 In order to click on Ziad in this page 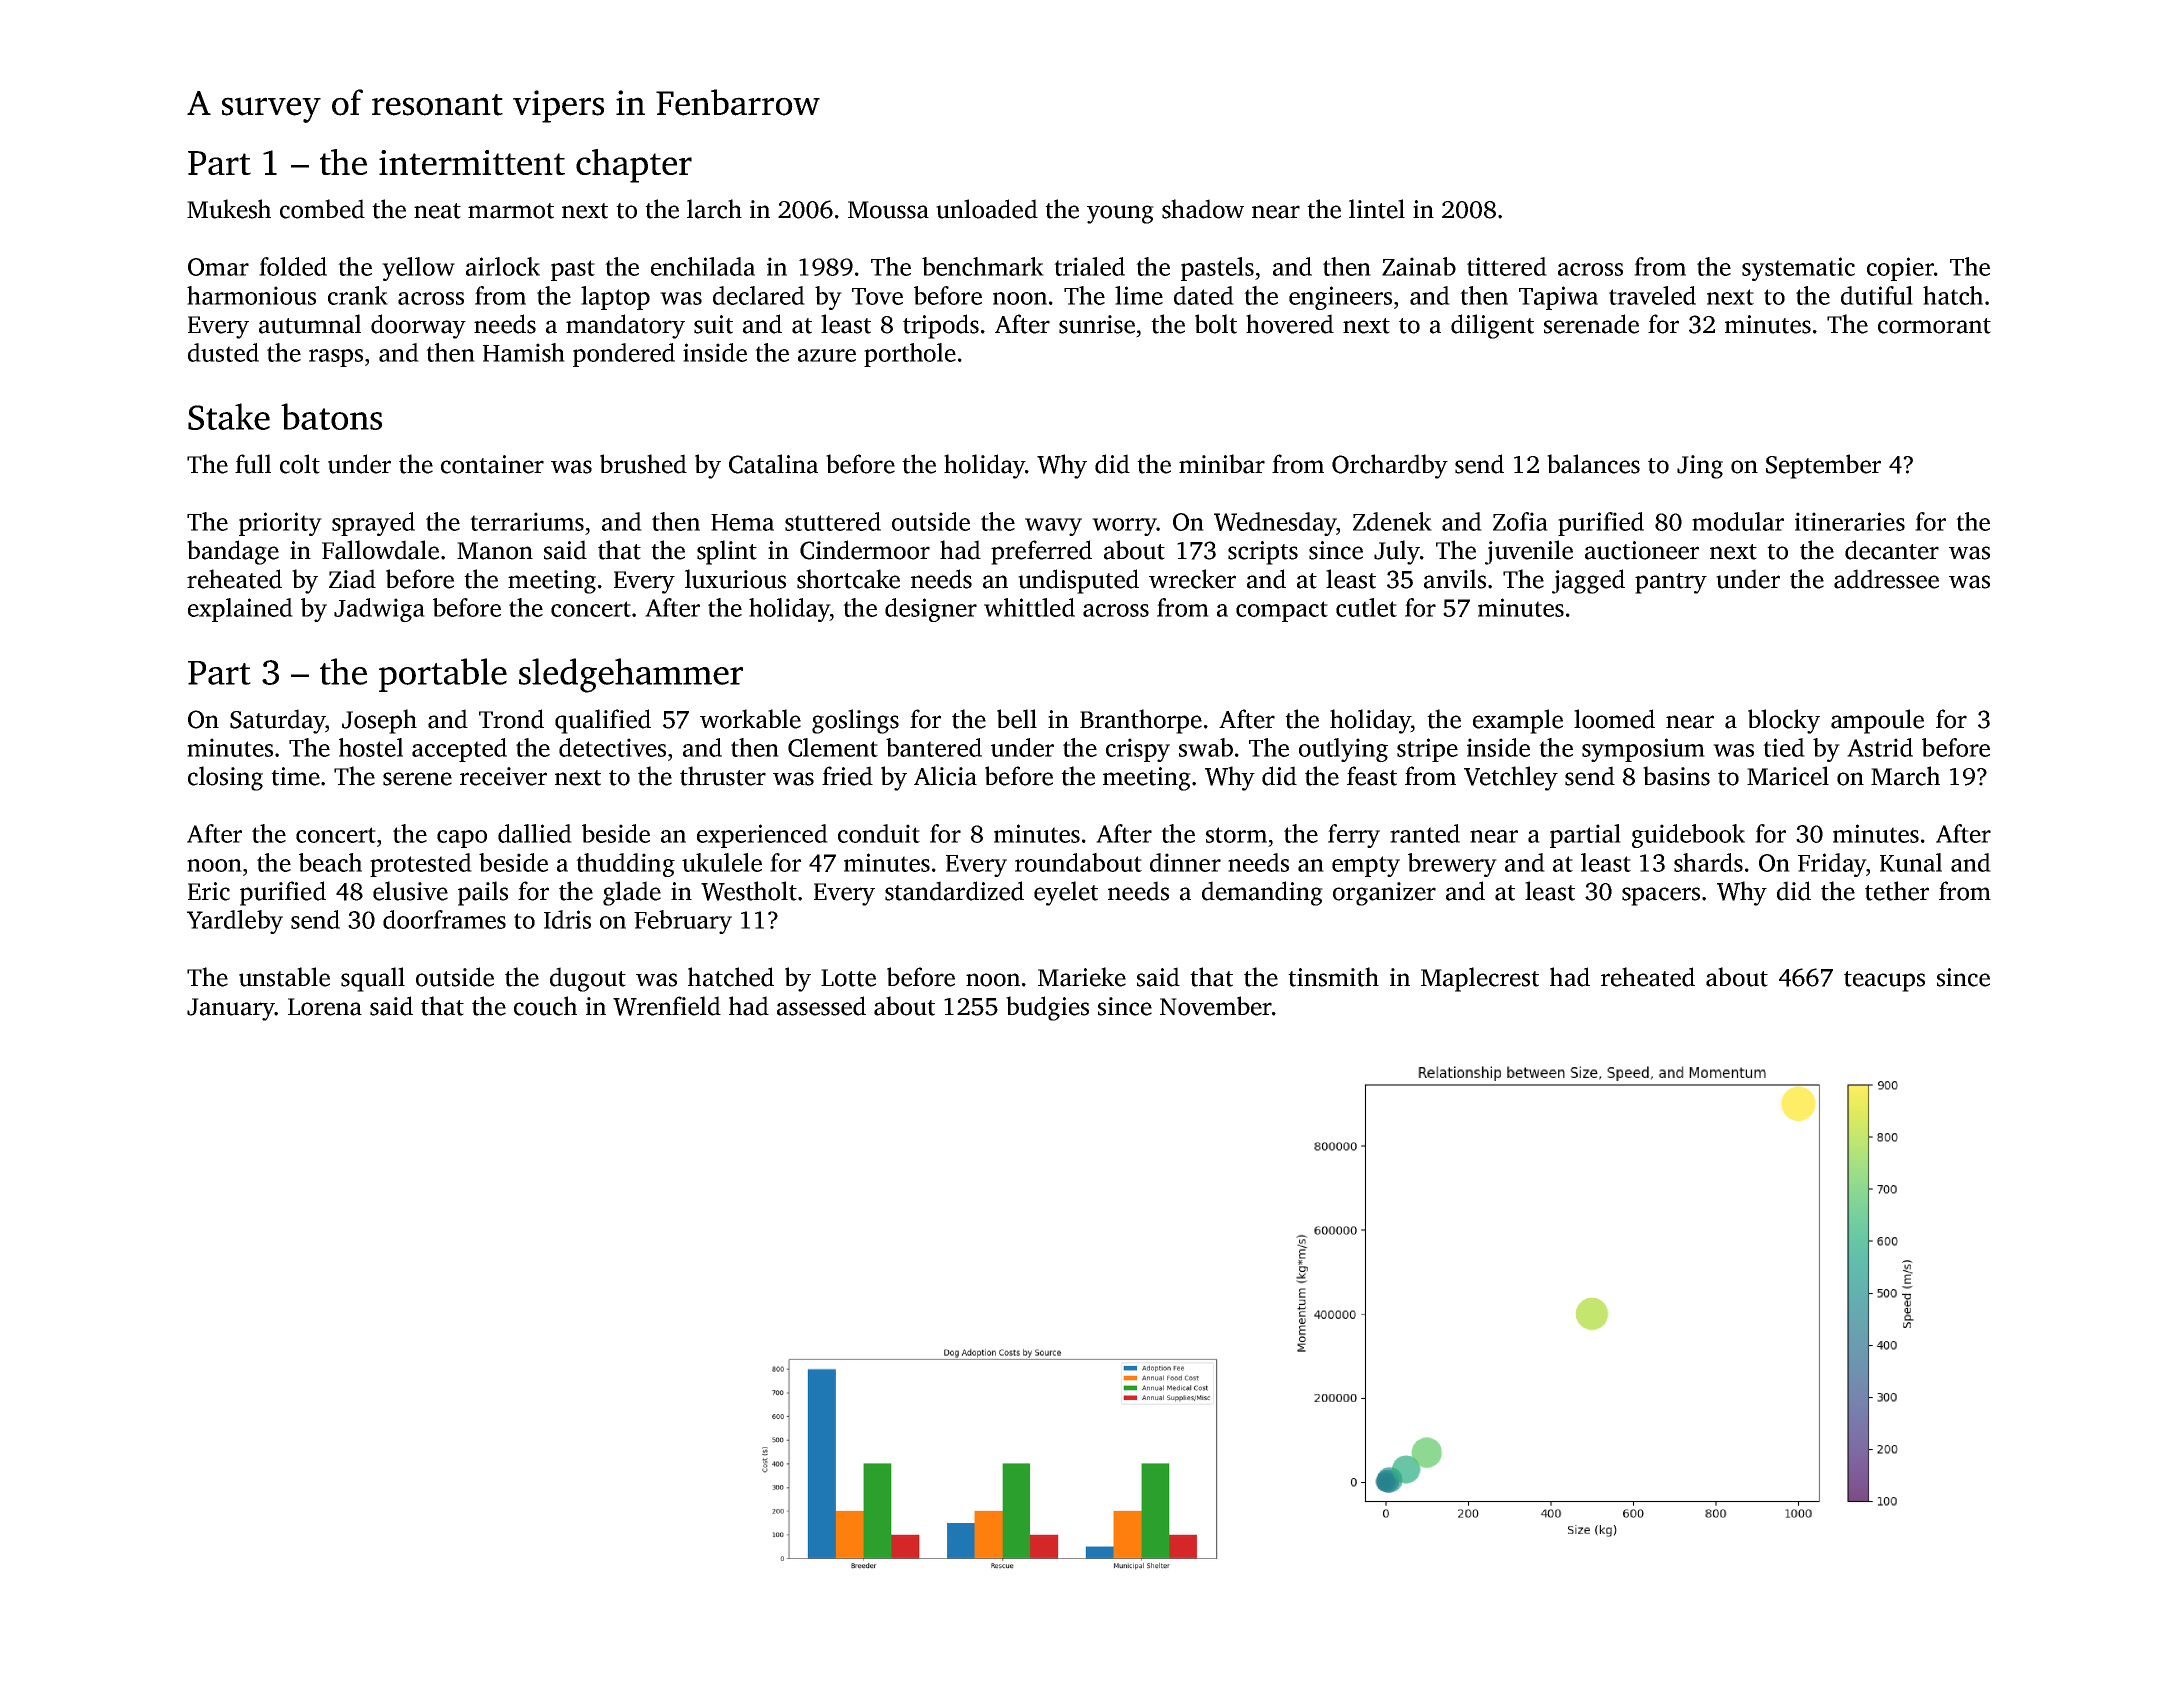, I will do `click(352, 579)`.
